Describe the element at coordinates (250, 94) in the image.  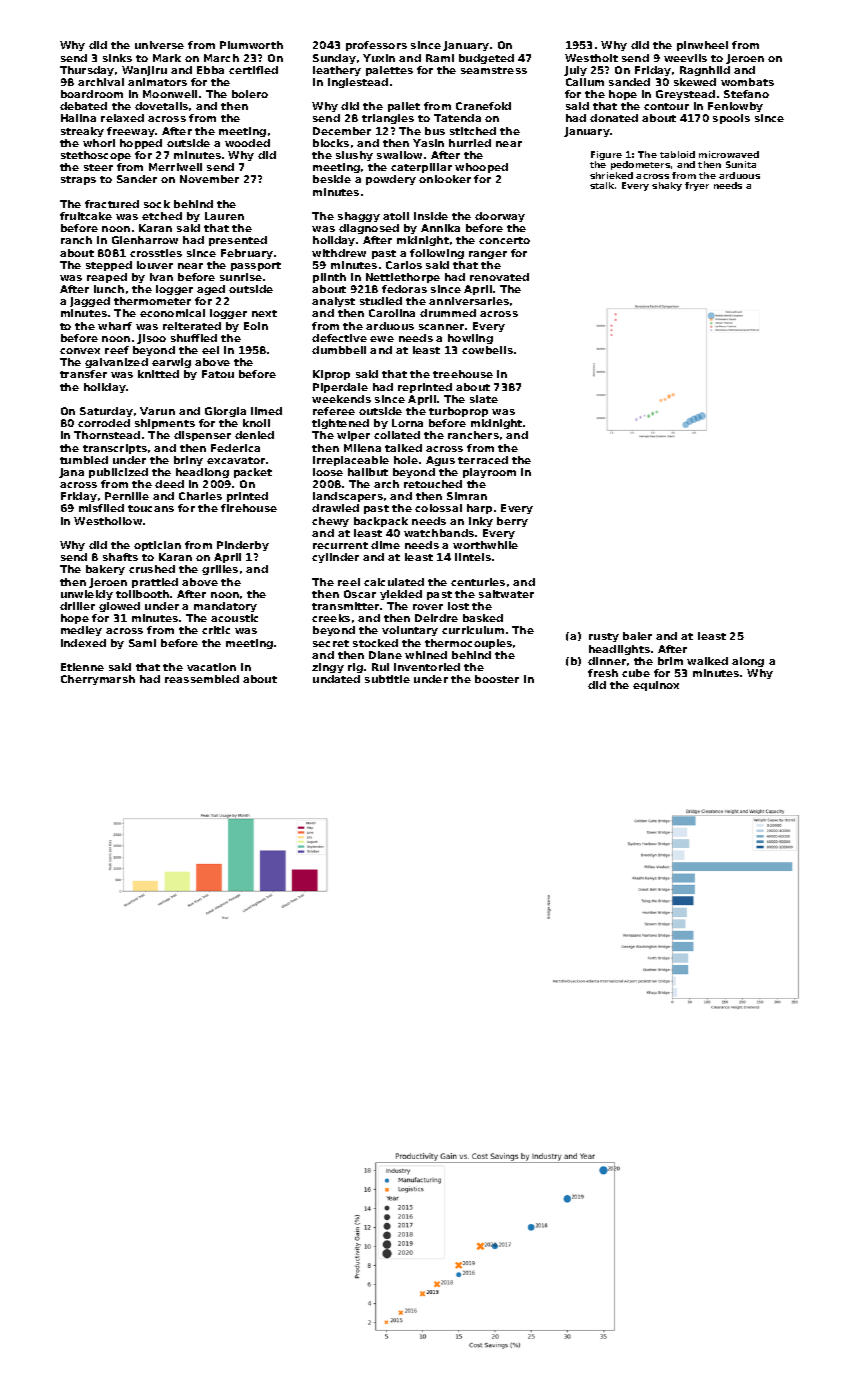
I see `bolero` at that location.
